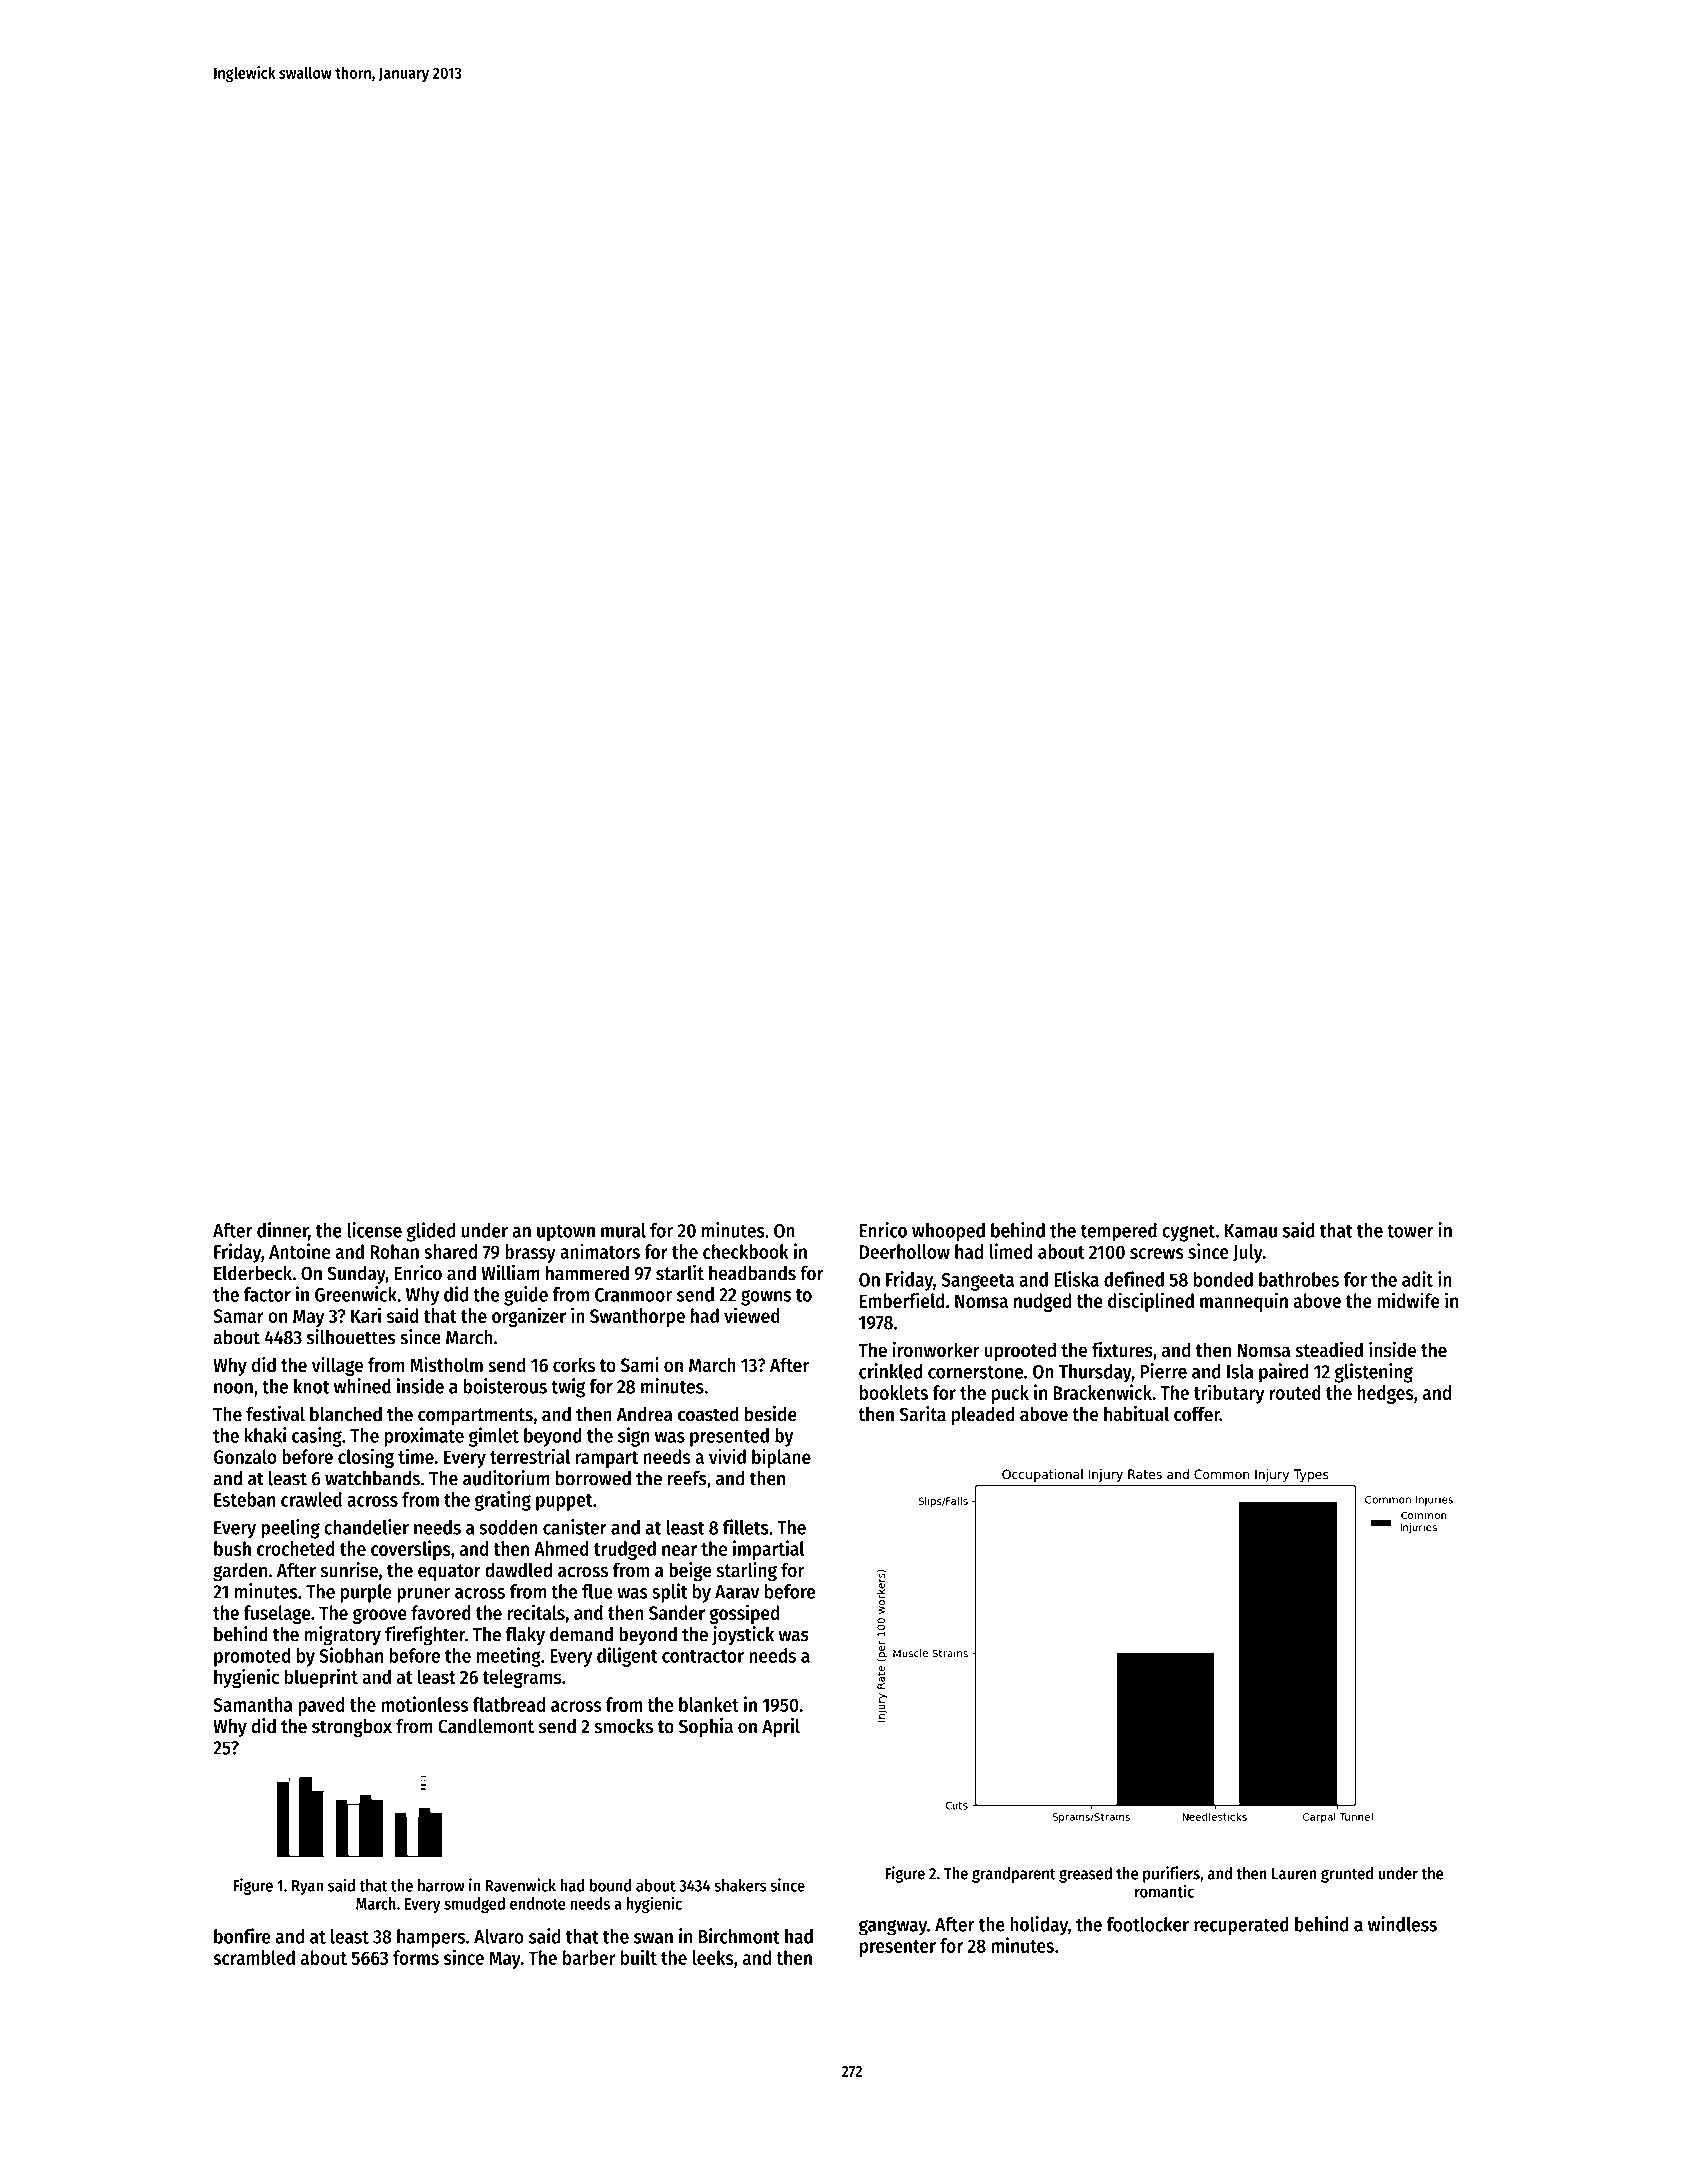  What do you see at coordinates (521, 1885) in the page?
I see `Ravenwick` at bounding box center [521, 1885].
